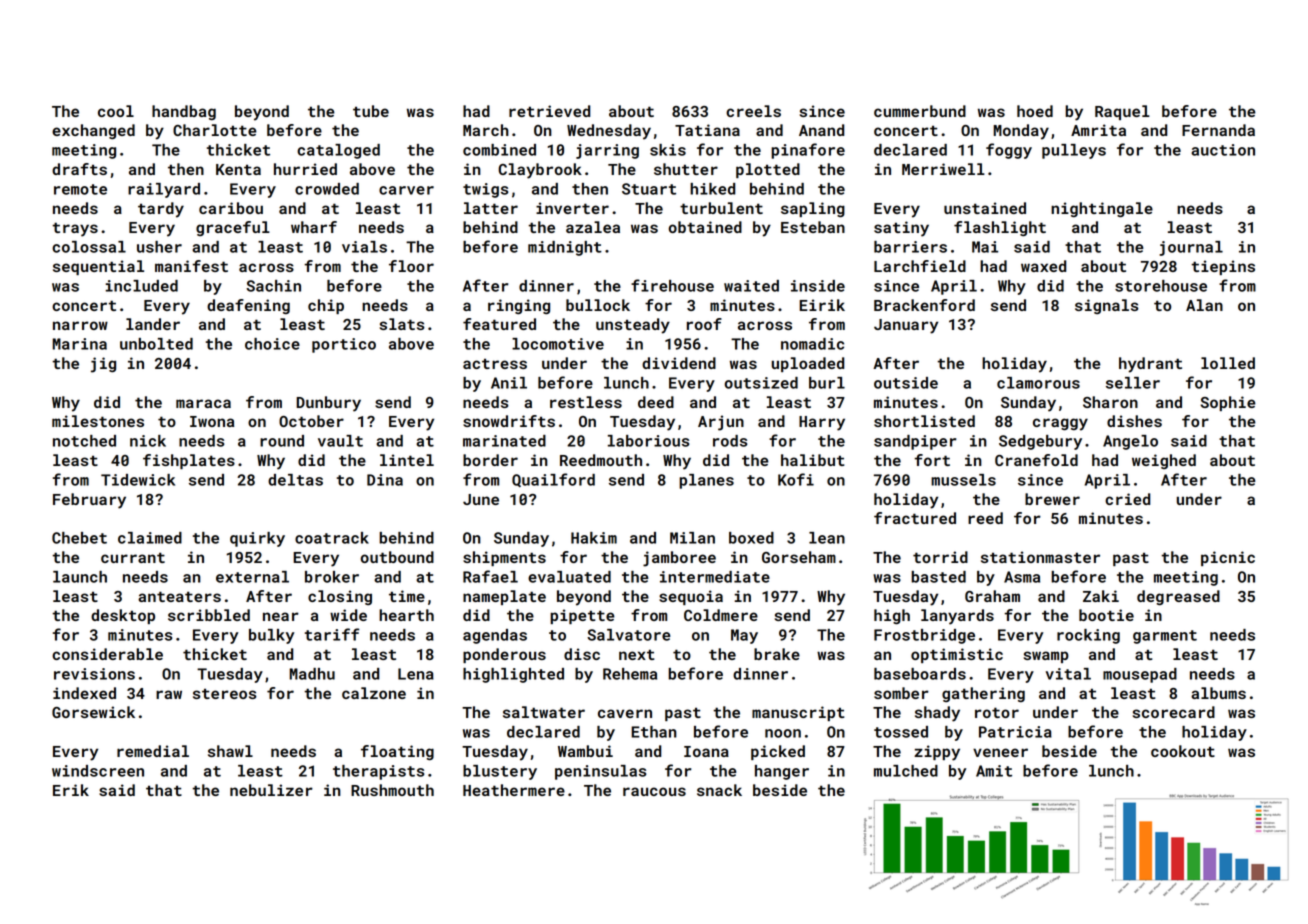 The height and width of the document is (924, 1308). What do you see at coordinates (719, 790) in the document?
I see `snack` at bounding box center [719, 790].
